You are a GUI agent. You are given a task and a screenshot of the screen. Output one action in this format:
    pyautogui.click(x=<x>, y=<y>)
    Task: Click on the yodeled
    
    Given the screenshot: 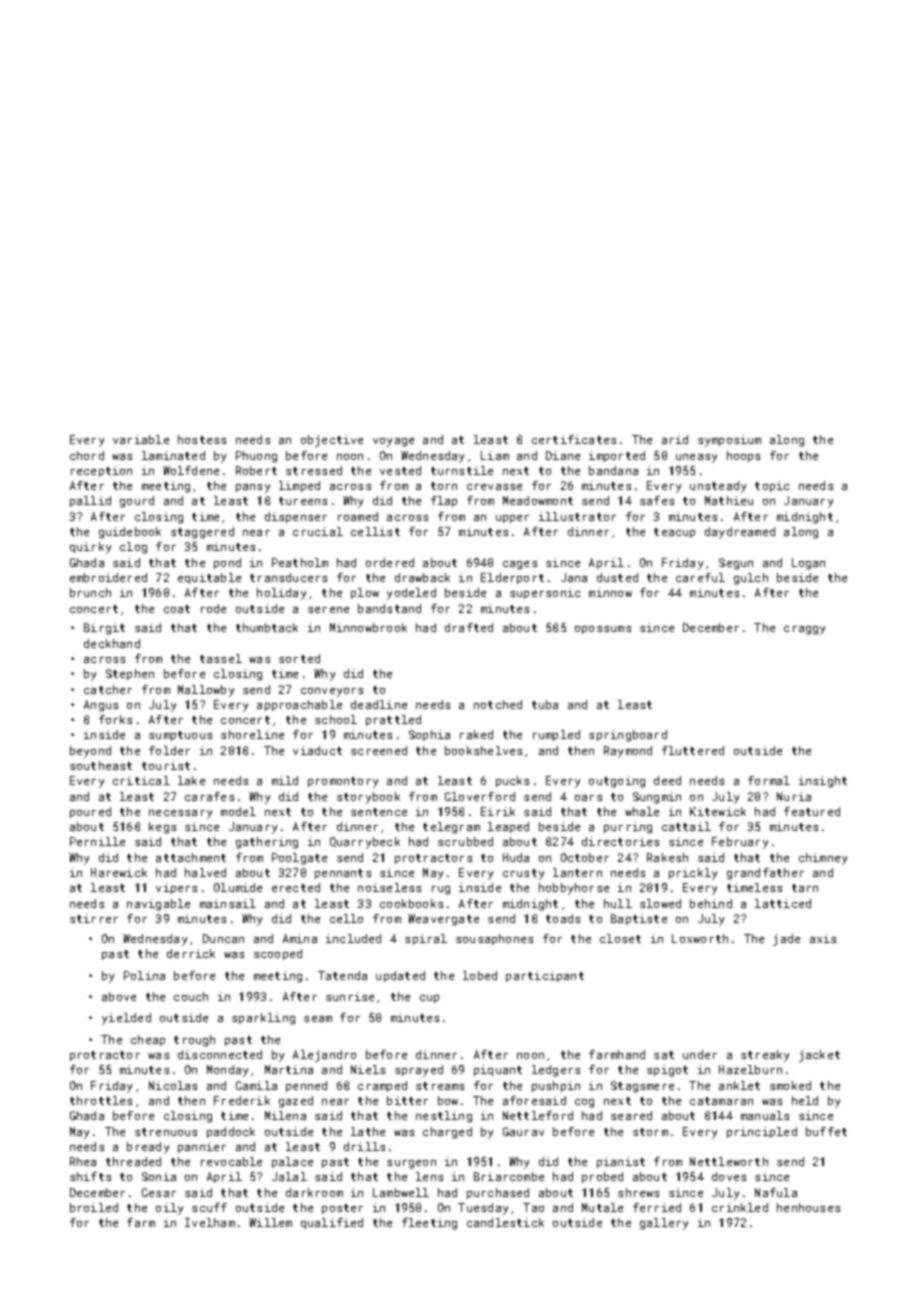 What is the action you would take?
    pyautogui.click(x=411, y=594)
